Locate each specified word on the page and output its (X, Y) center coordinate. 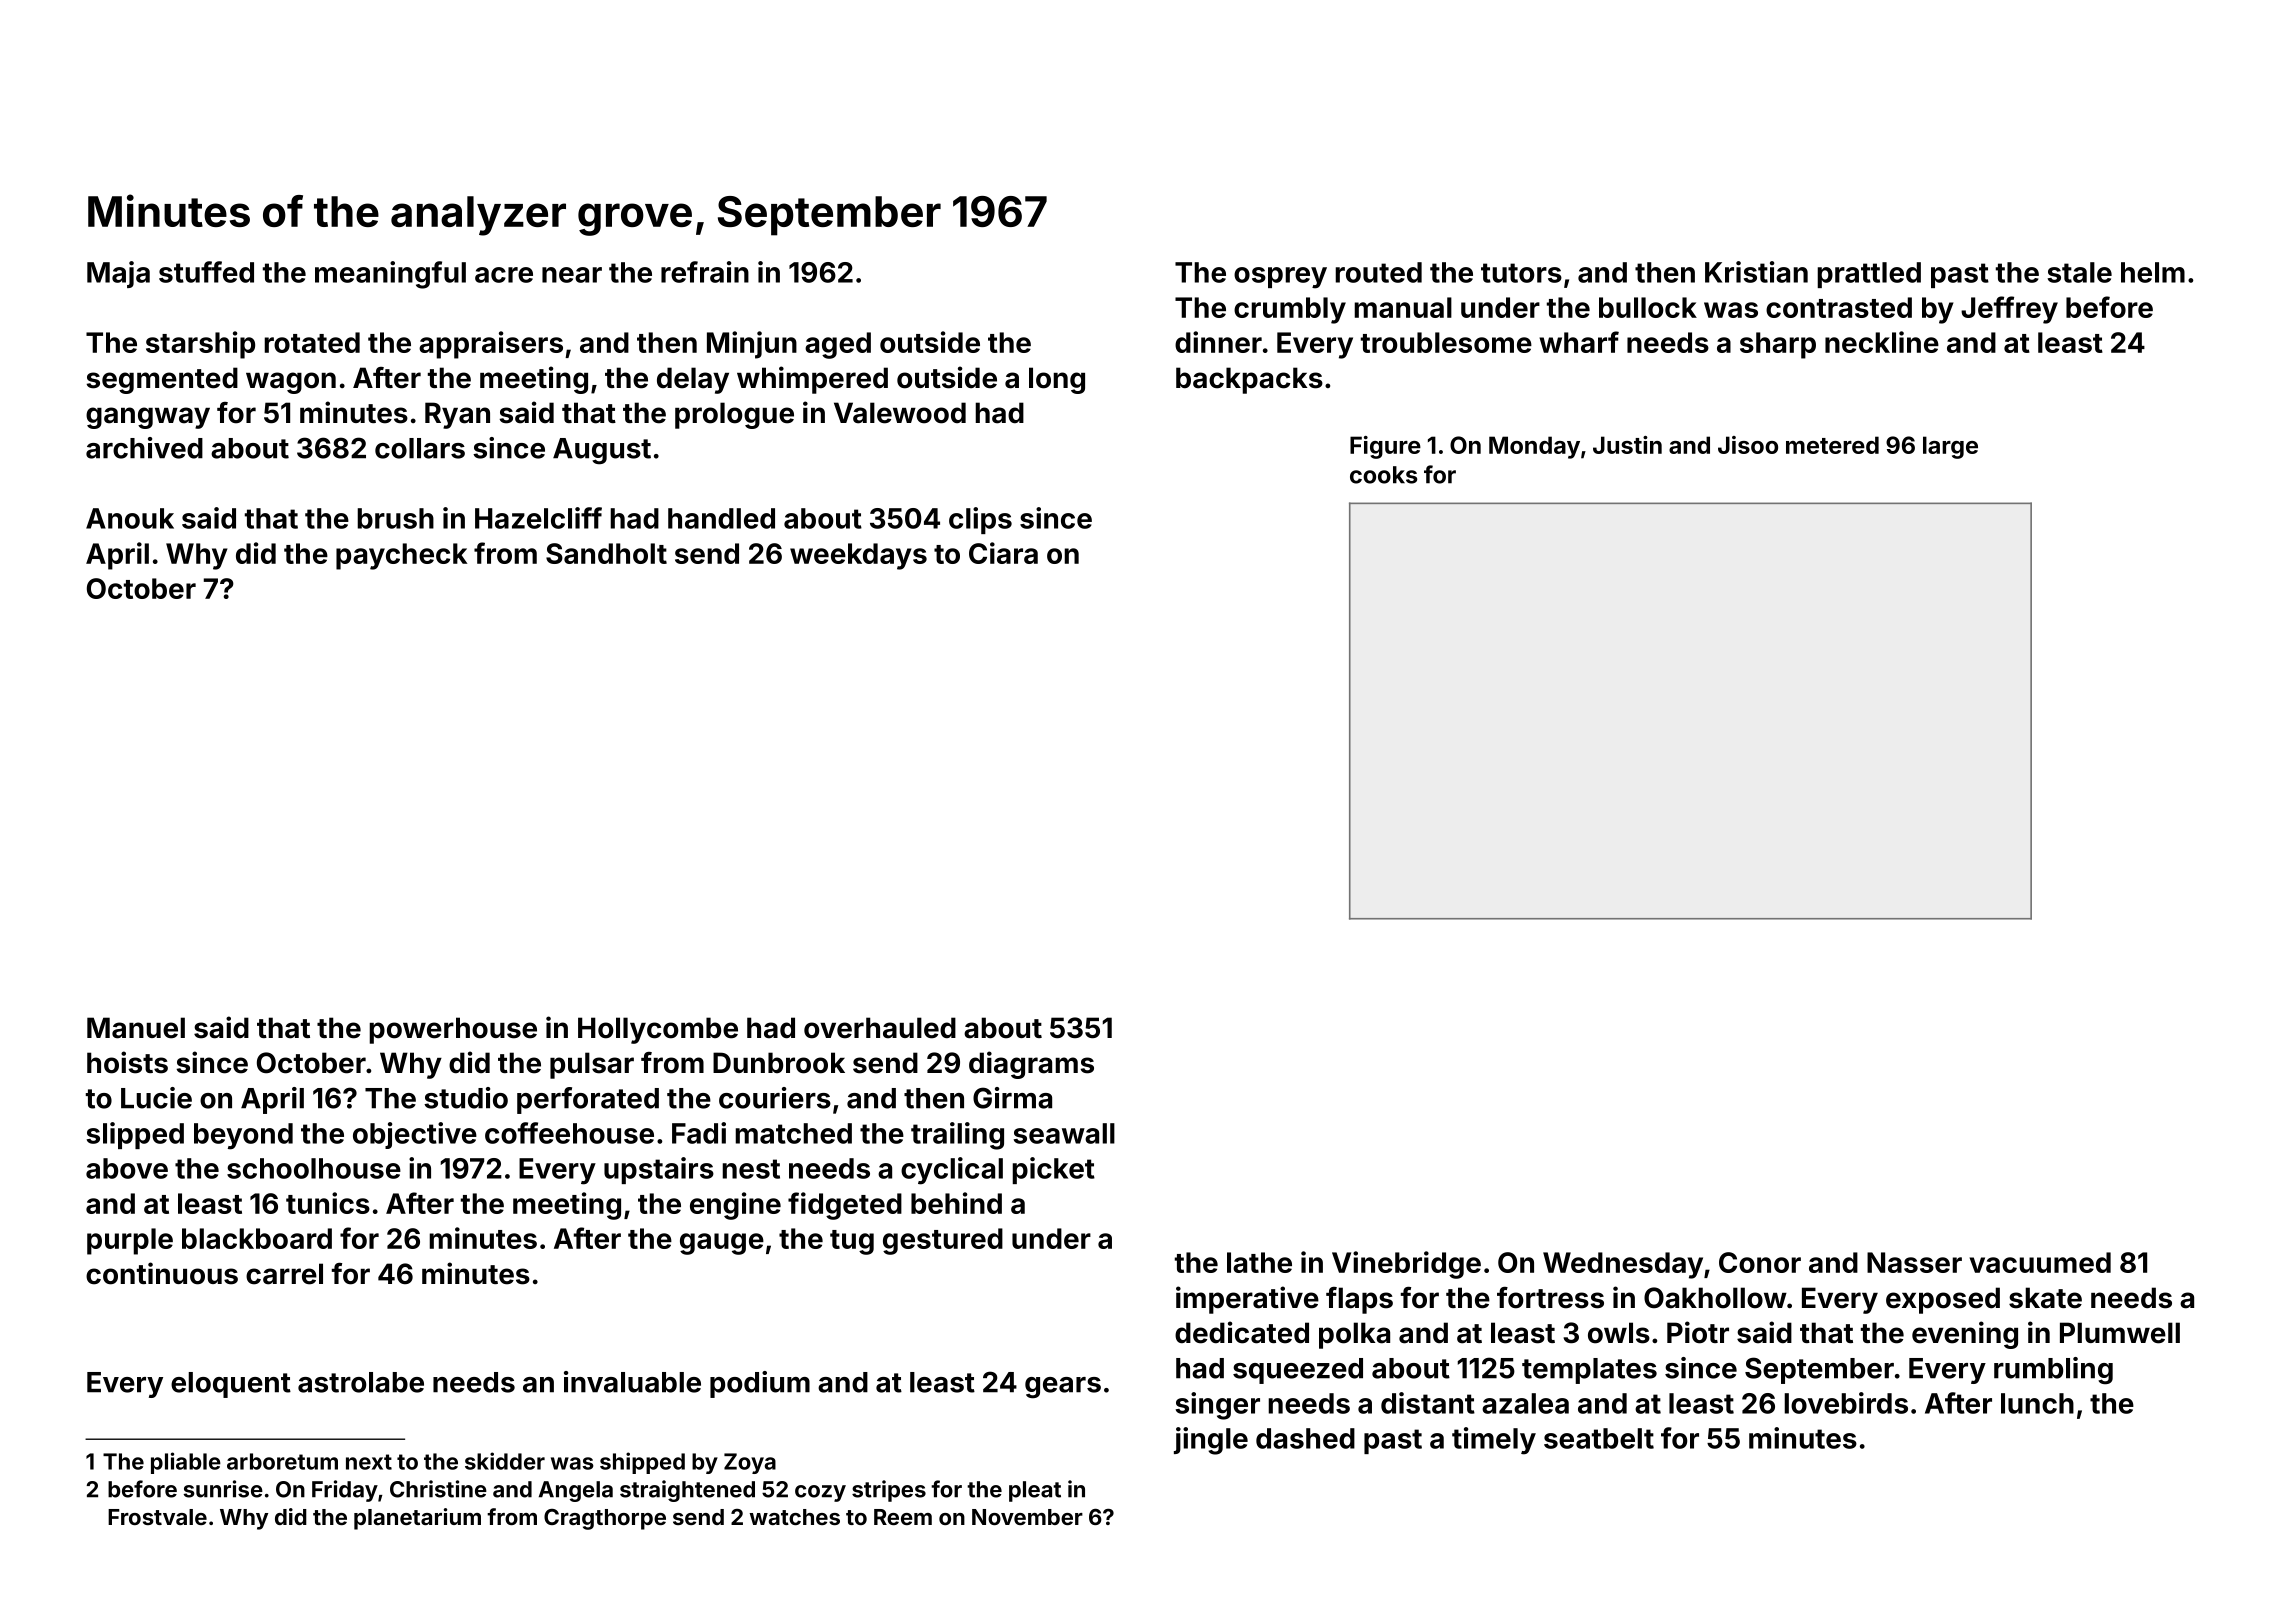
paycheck (401, 556)
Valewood (900, 413)
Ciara (1003, 553)
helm (2153, 272)
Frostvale (157, 1517)
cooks (1383, 475)
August (602, 451)
